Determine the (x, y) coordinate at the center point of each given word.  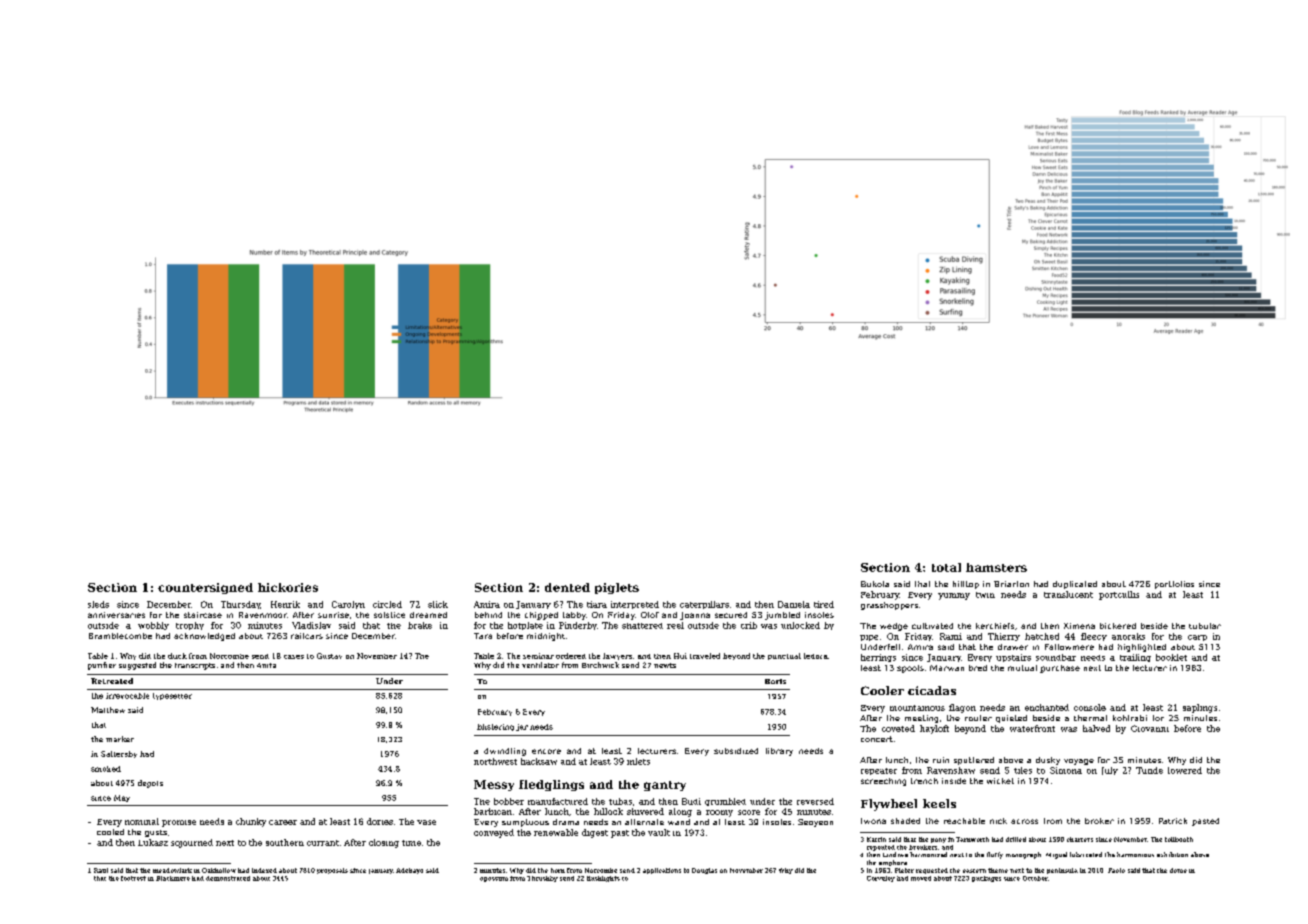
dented (567, 587)
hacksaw (539, 761)
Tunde (1149, 770)
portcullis (1119, 595)
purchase (1060, 669)
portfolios (1174, 585)
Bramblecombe (120, 636)
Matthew (108, 710)
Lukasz (153, 842)
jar (522, 727)
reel (675, 625)
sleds (98, 604)
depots (150, 784)
